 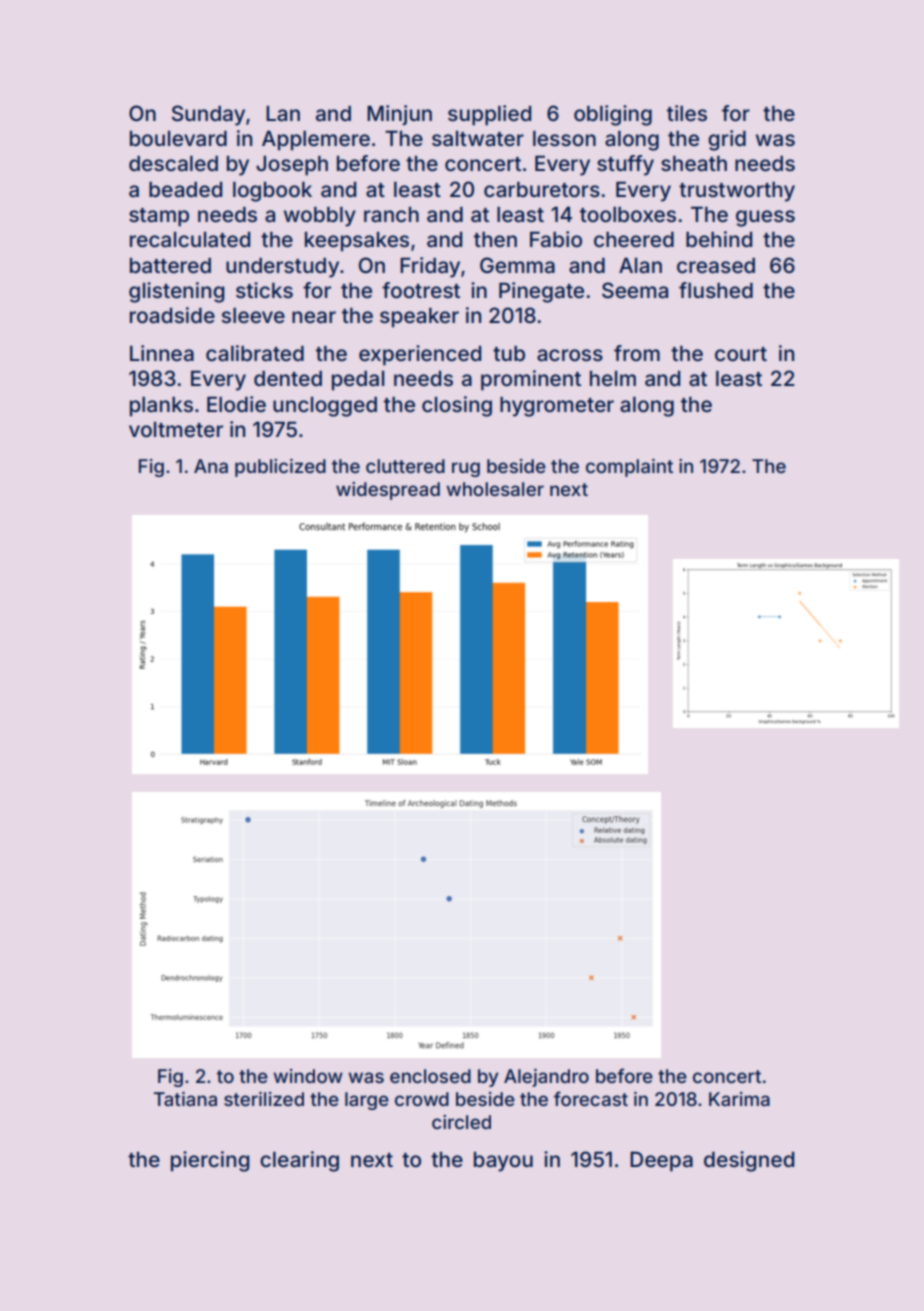 I want to click on cluttered, so click(x=405, y=466).
